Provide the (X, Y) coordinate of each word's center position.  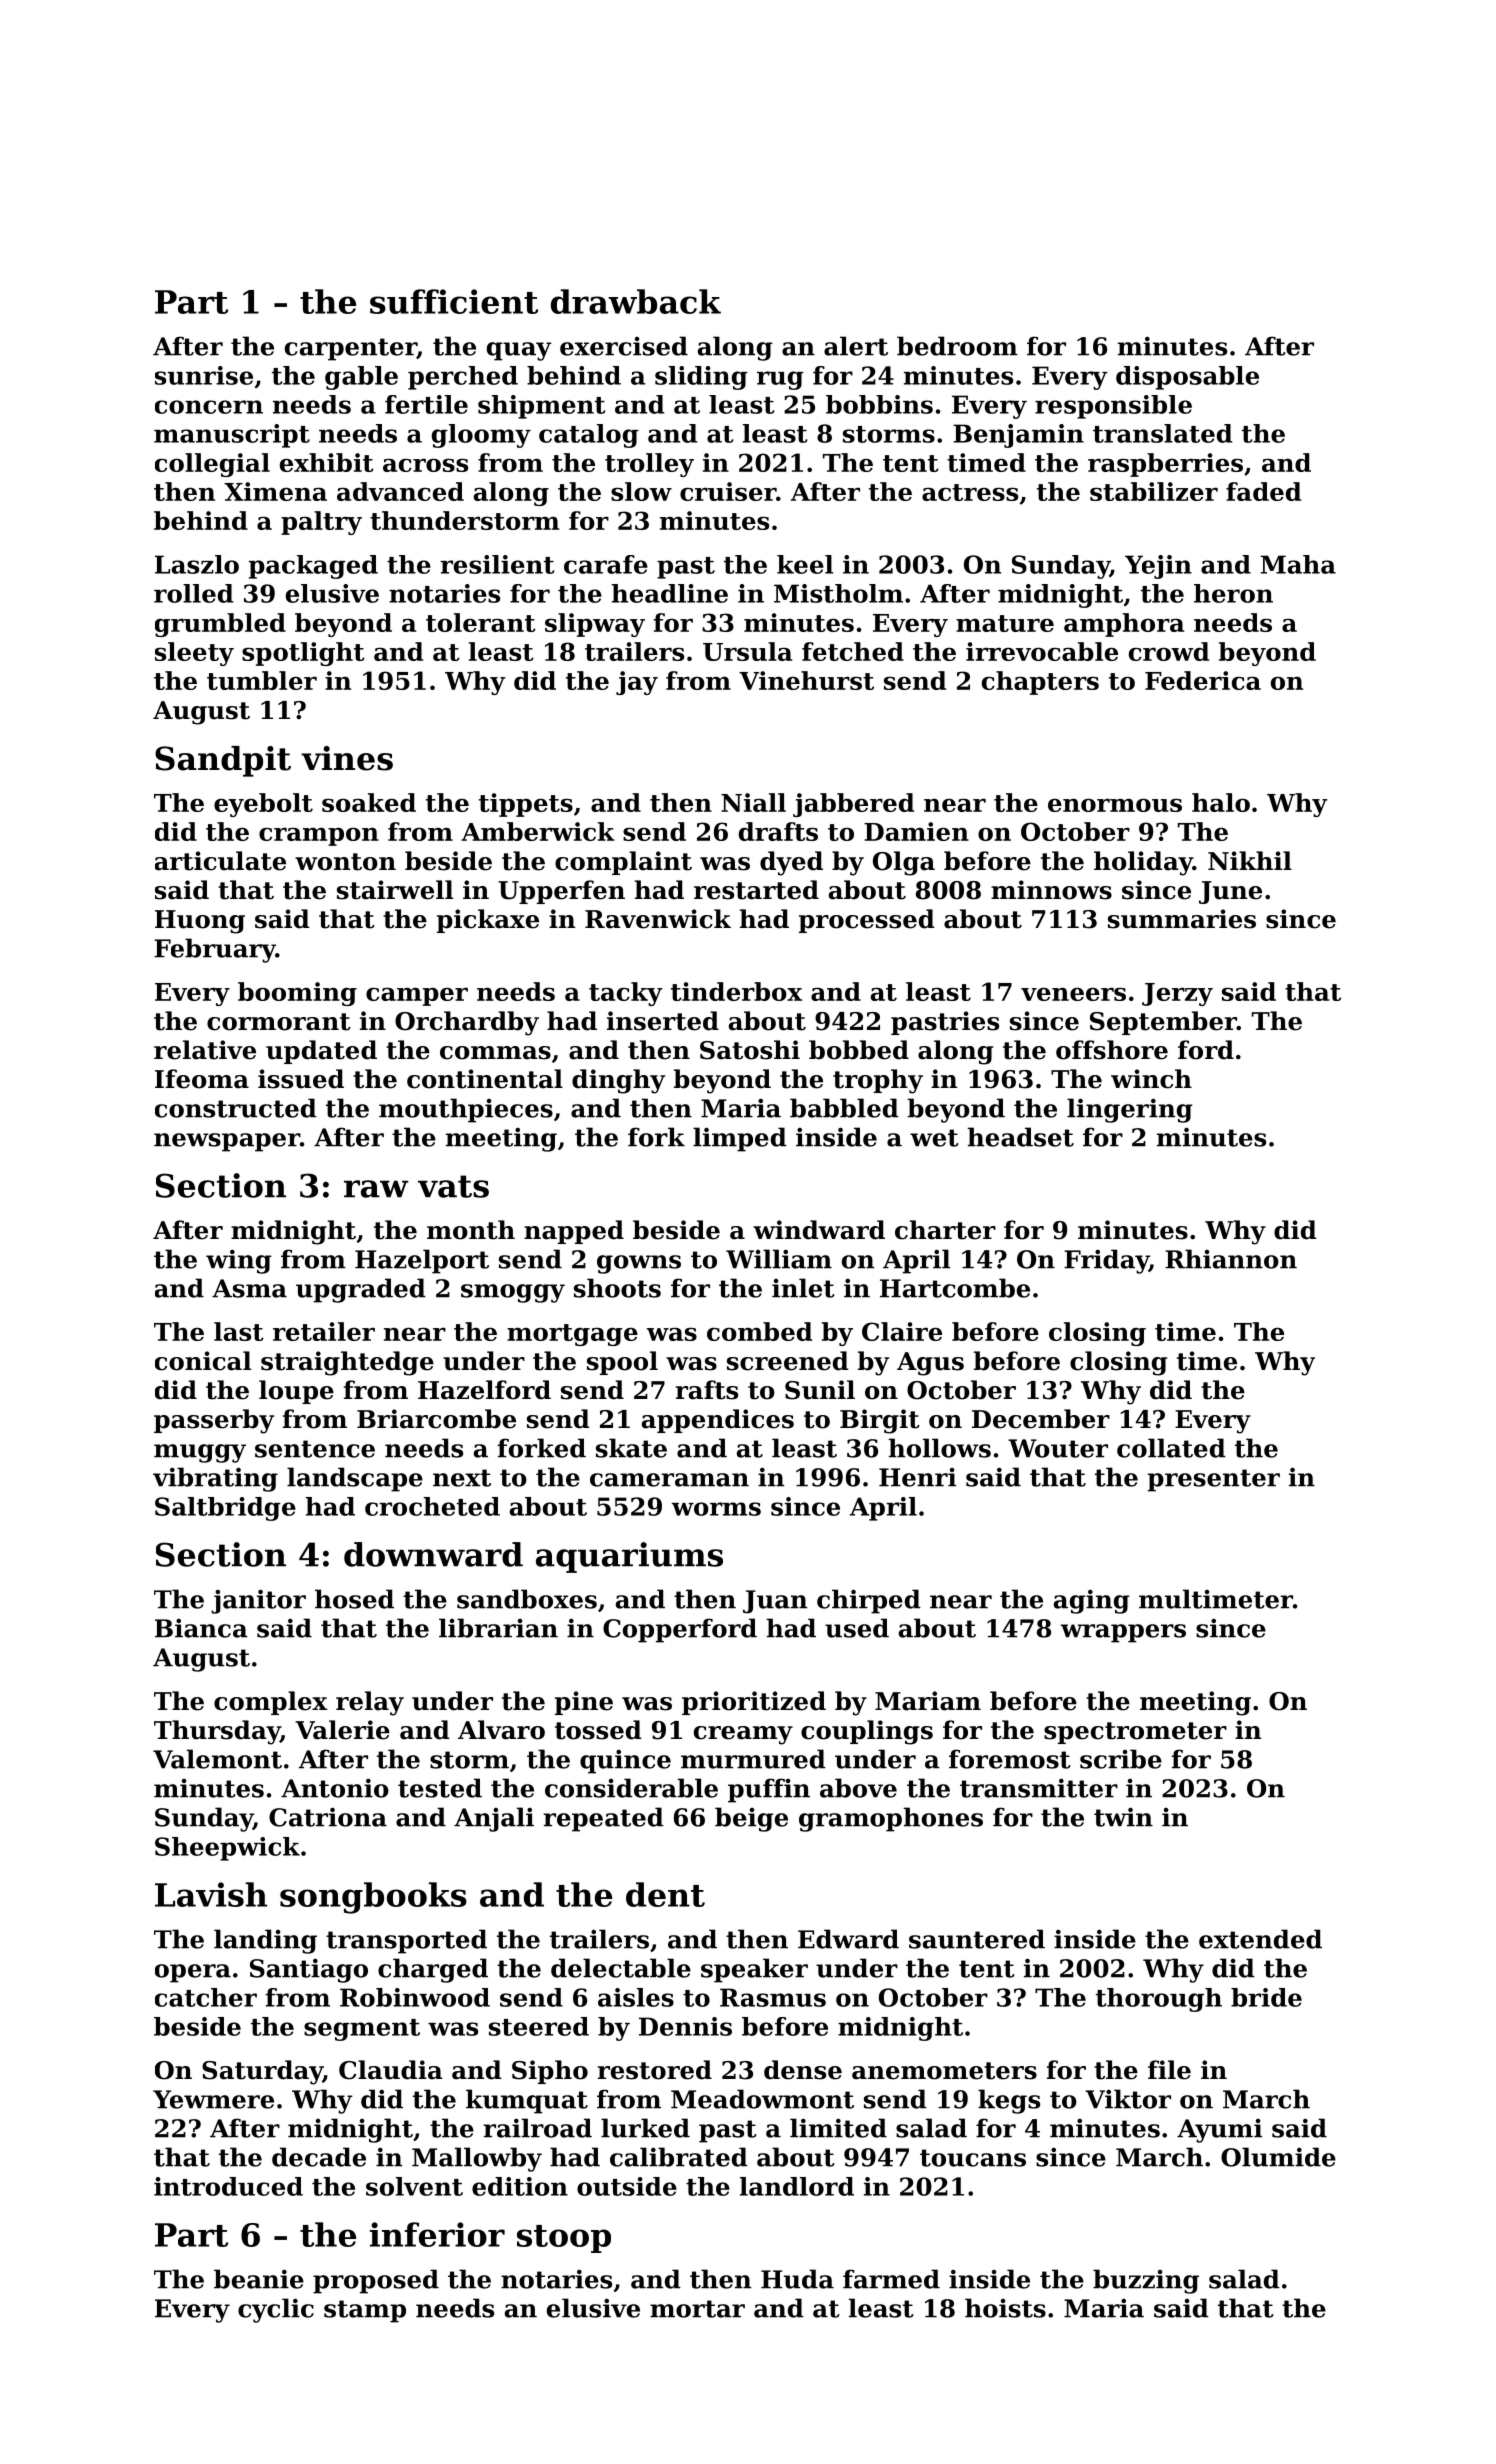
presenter (1214, 1480)
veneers (1073, 994)
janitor (258, 1601)
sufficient (454, 301)
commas (495, 1053)
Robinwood (415, 1997)
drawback (636, 301)
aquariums (629, 1557)
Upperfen (561, 892)
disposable (1187, 378)
